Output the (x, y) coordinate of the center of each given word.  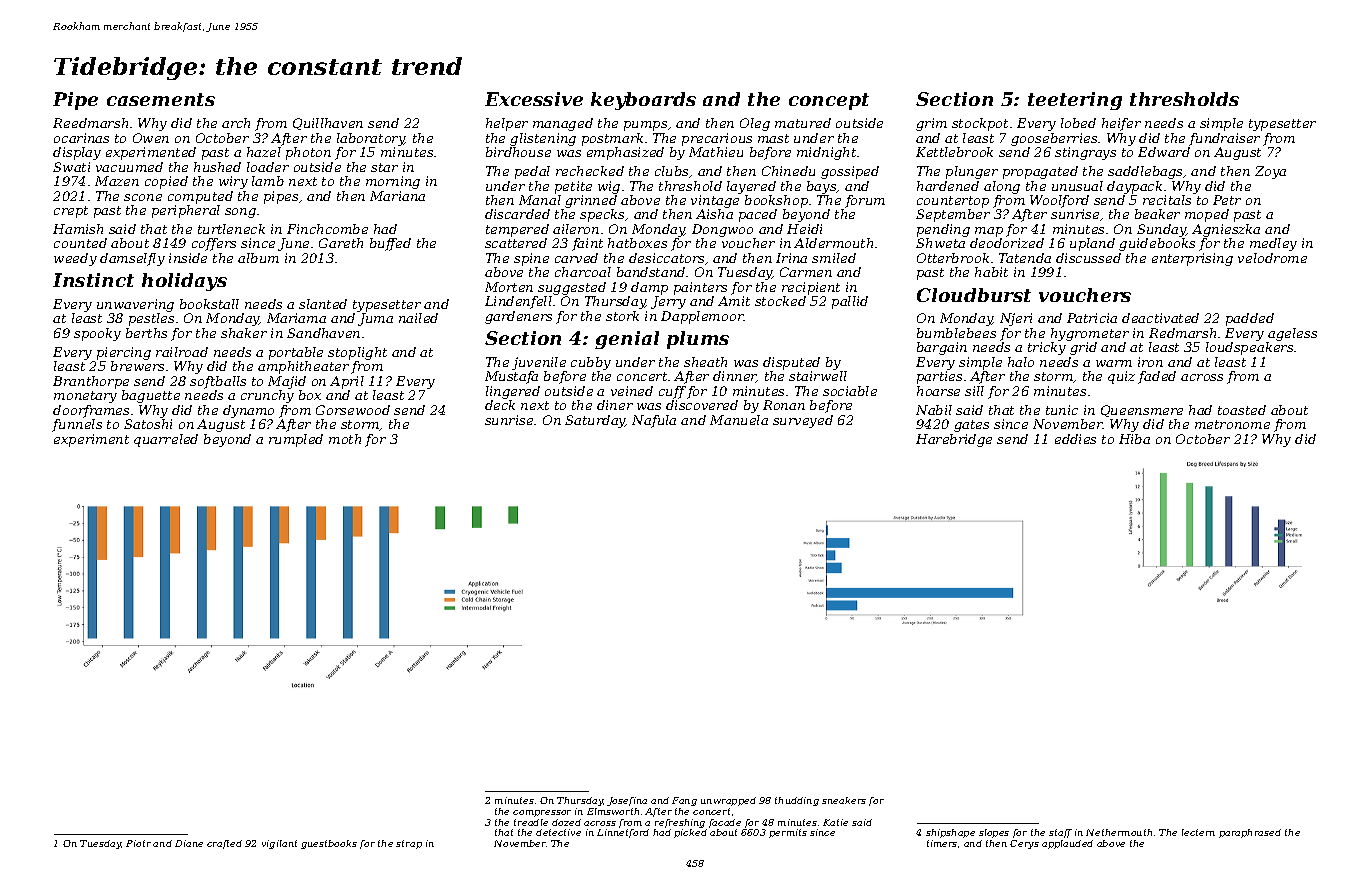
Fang (684, 801)
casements (161, 99)
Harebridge (954, 440)
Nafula (654, 421)
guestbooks (329, 844)
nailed (418, 318)
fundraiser (1224, 139)
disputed (791, 363)
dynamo (248, 411)
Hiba (1134, 439)
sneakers (844, 800)
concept (829, 101)
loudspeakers (1249, 348)
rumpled (296, 440)
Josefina (627, 801)
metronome (1232, 424)
